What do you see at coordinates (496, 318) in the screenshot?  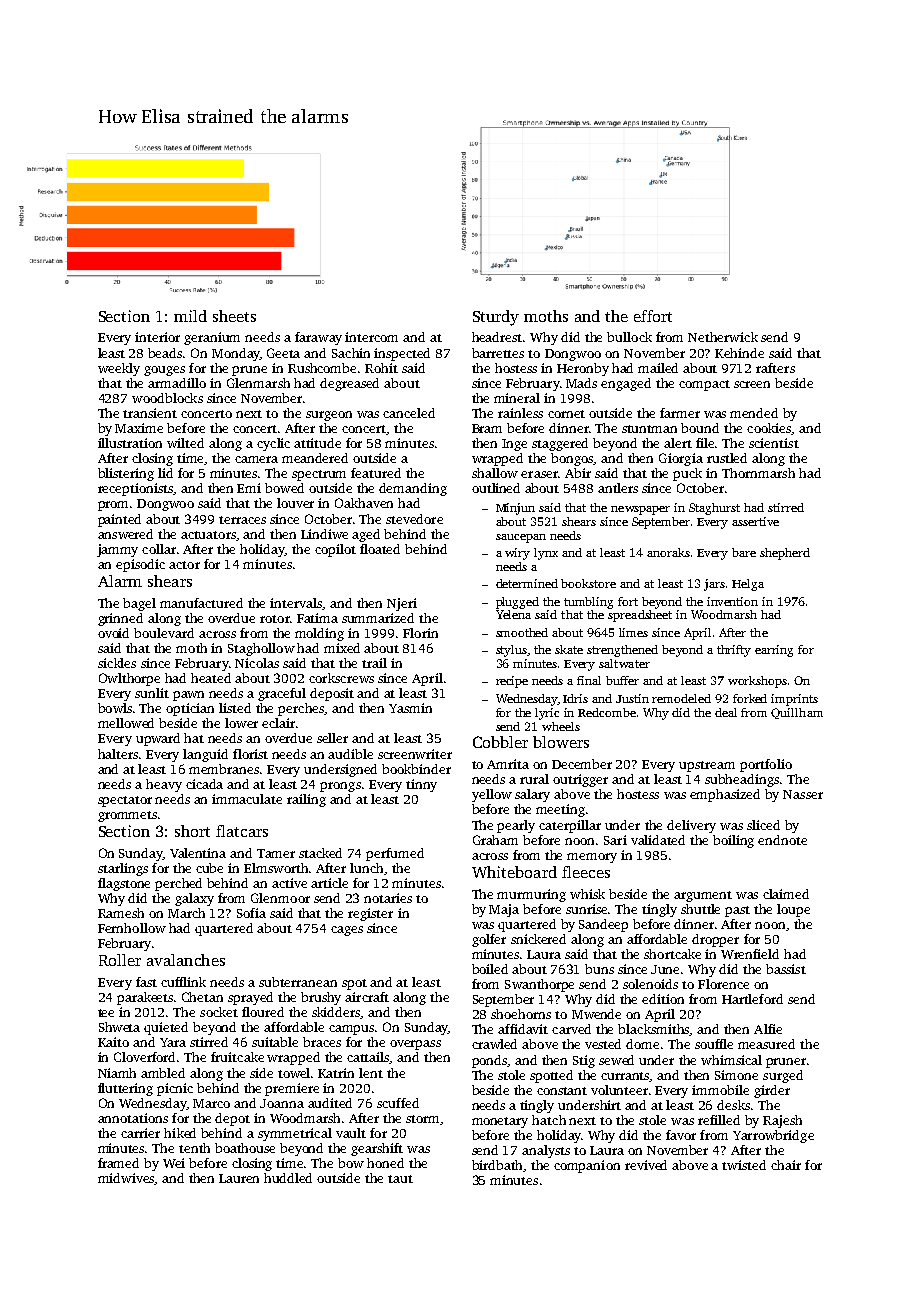 I see `Sturdy` at bounding box center [496, 318].
